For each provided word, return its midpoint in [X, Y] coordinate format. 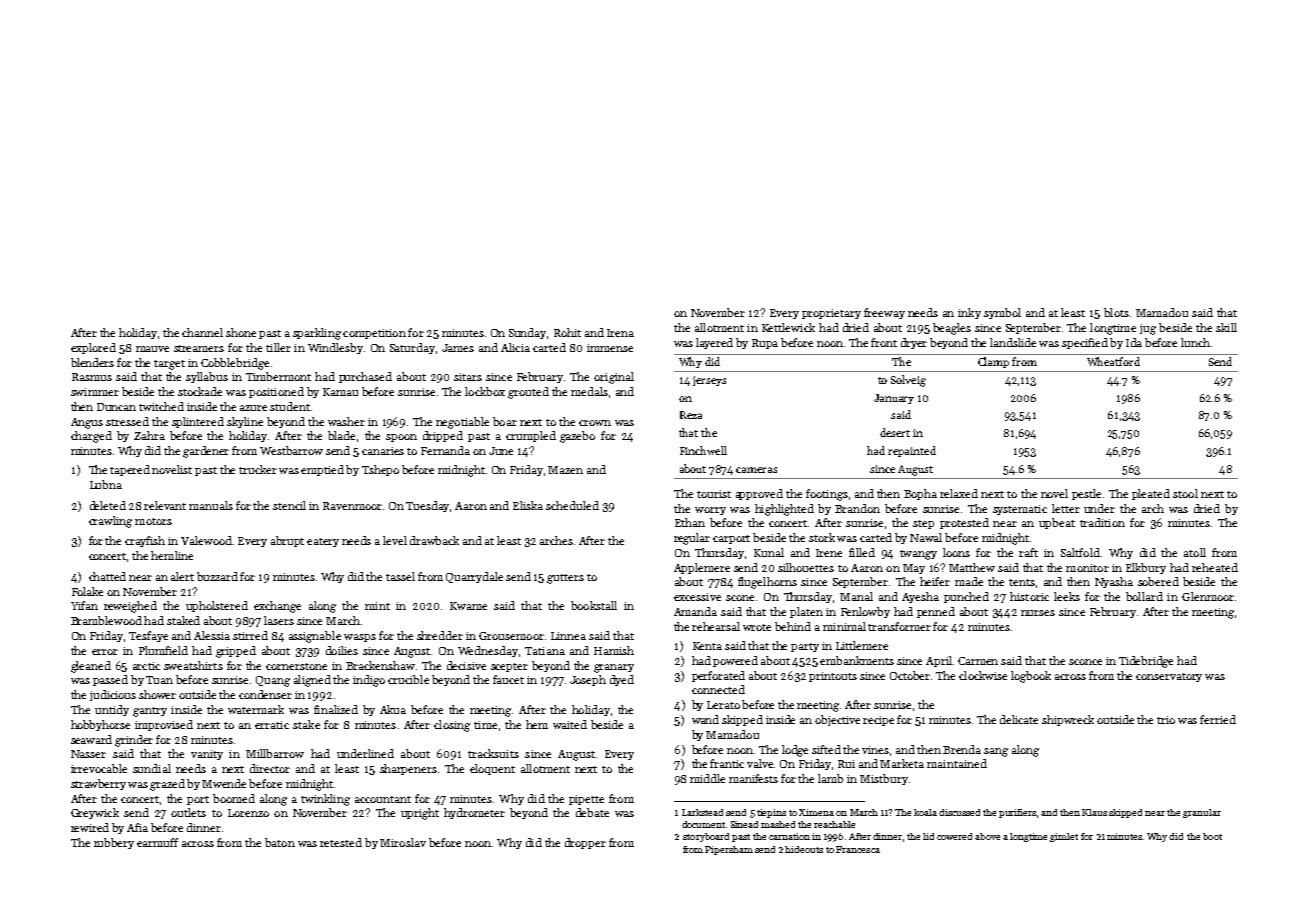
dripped [443, 436]
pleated [1151, 494]
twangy [918, 555]
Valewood [206, 540]
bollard [1144, 596]
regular [692, 539]
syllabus [207, 377]
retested [341, 842]
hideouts [804, 849]
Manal [856, 596]
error [105, 652]
